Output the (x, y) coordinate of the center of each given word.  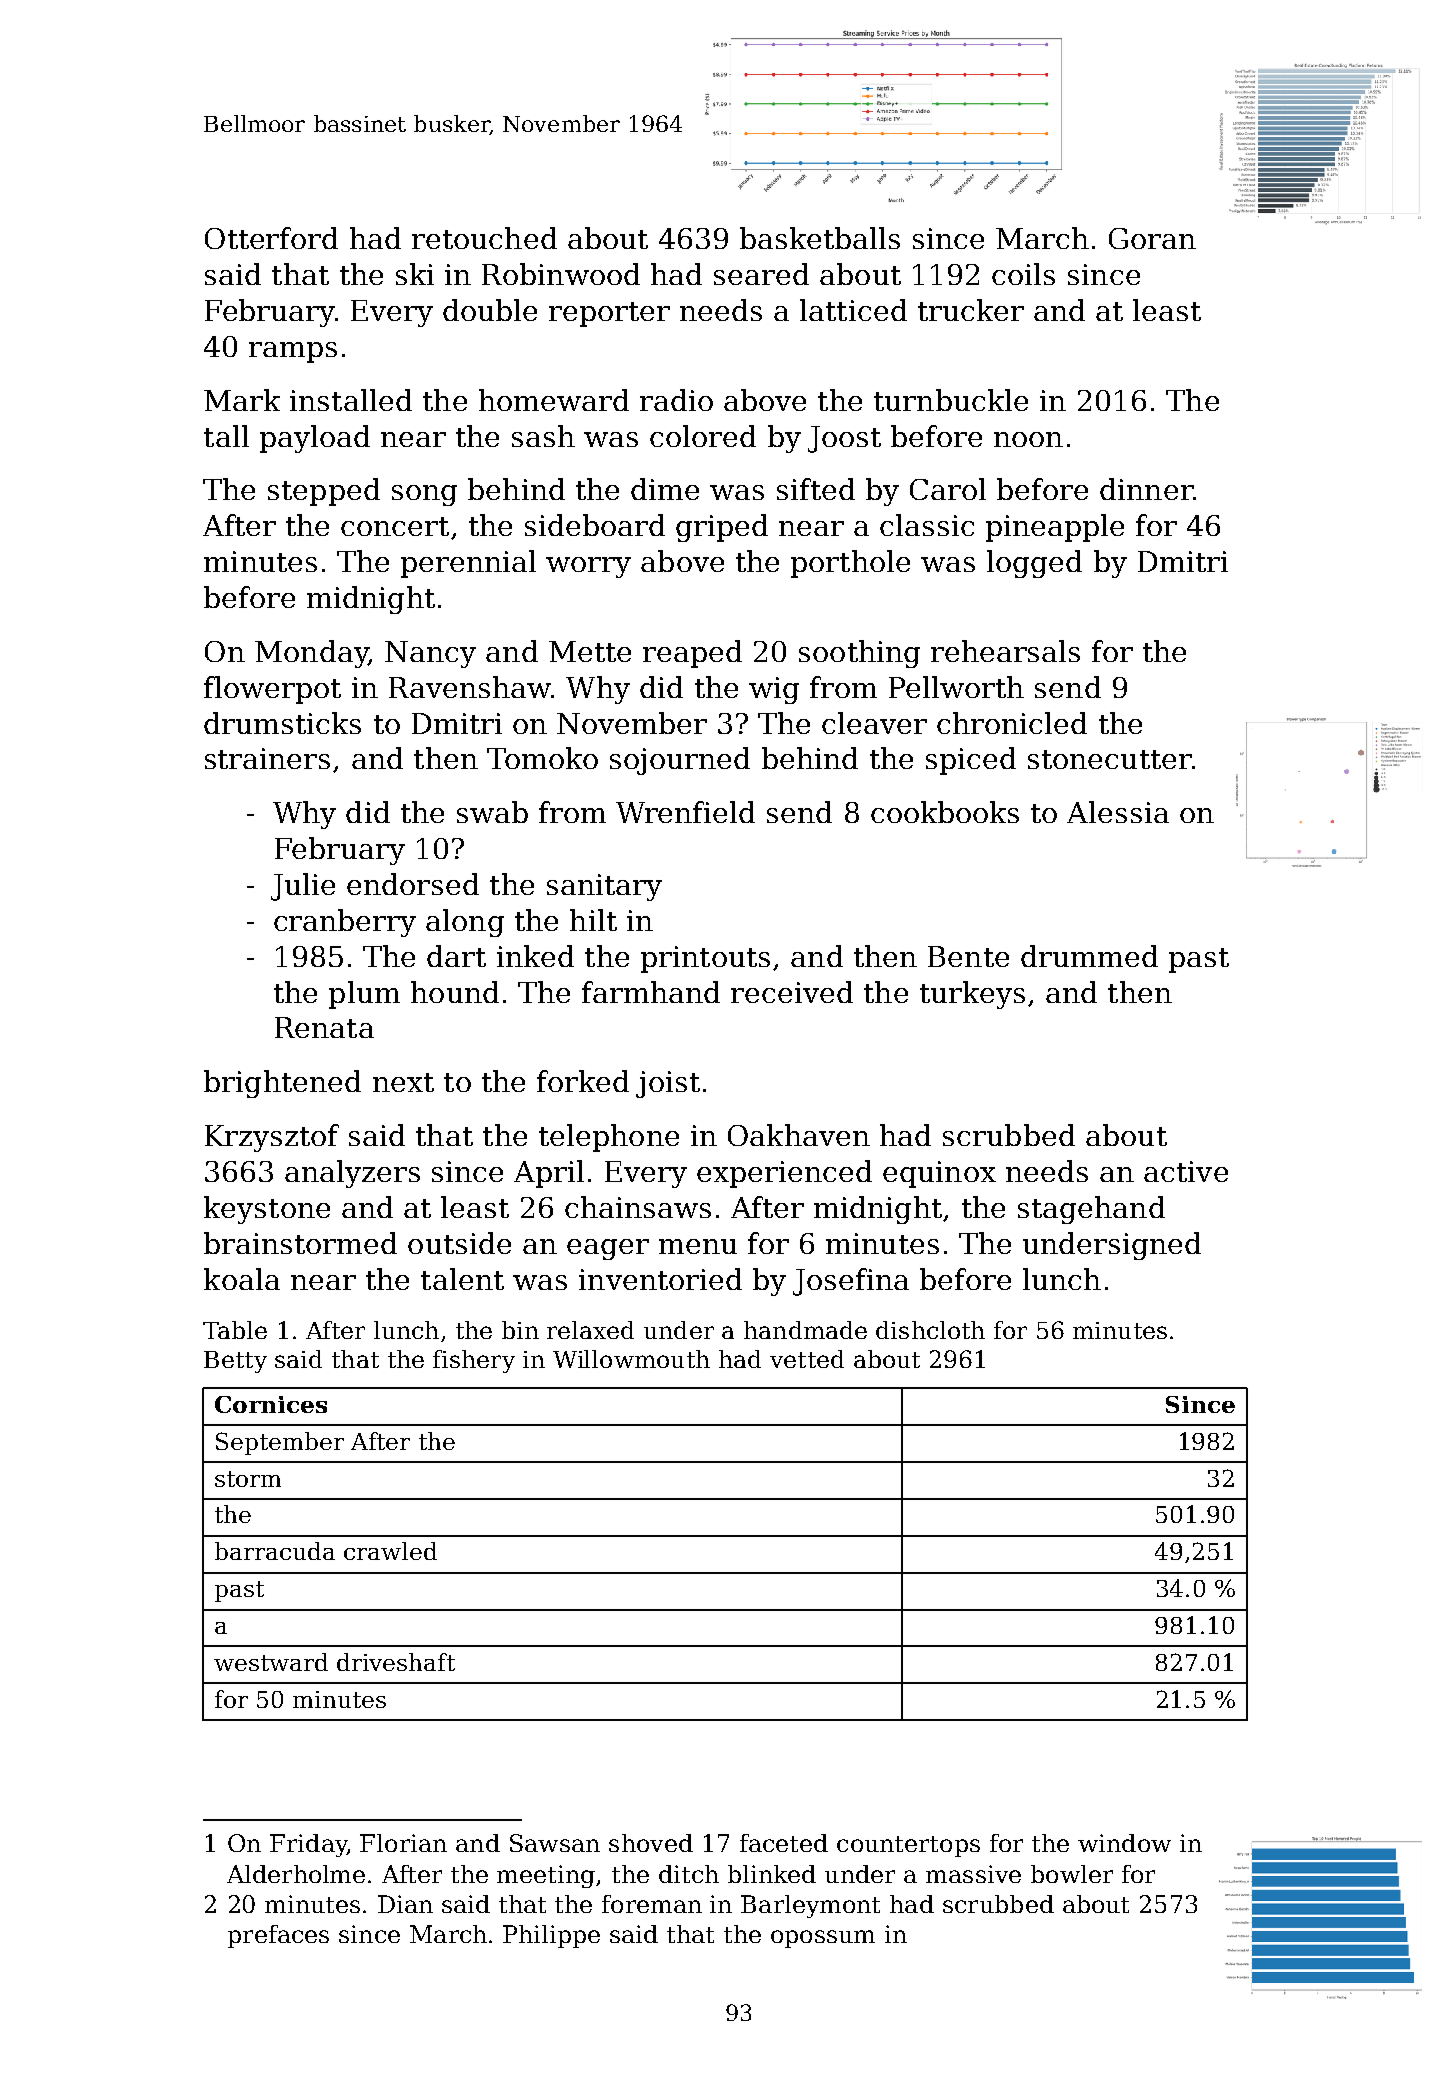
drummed (1089, 956)
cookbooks (945, 812)
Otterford (271, 238)
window (1124, 1843)
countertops (908, 1846)
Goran (1152, 238)
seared (761, 274)
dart (456, 956)
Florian (403, 1843)
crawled (390, 1551)
